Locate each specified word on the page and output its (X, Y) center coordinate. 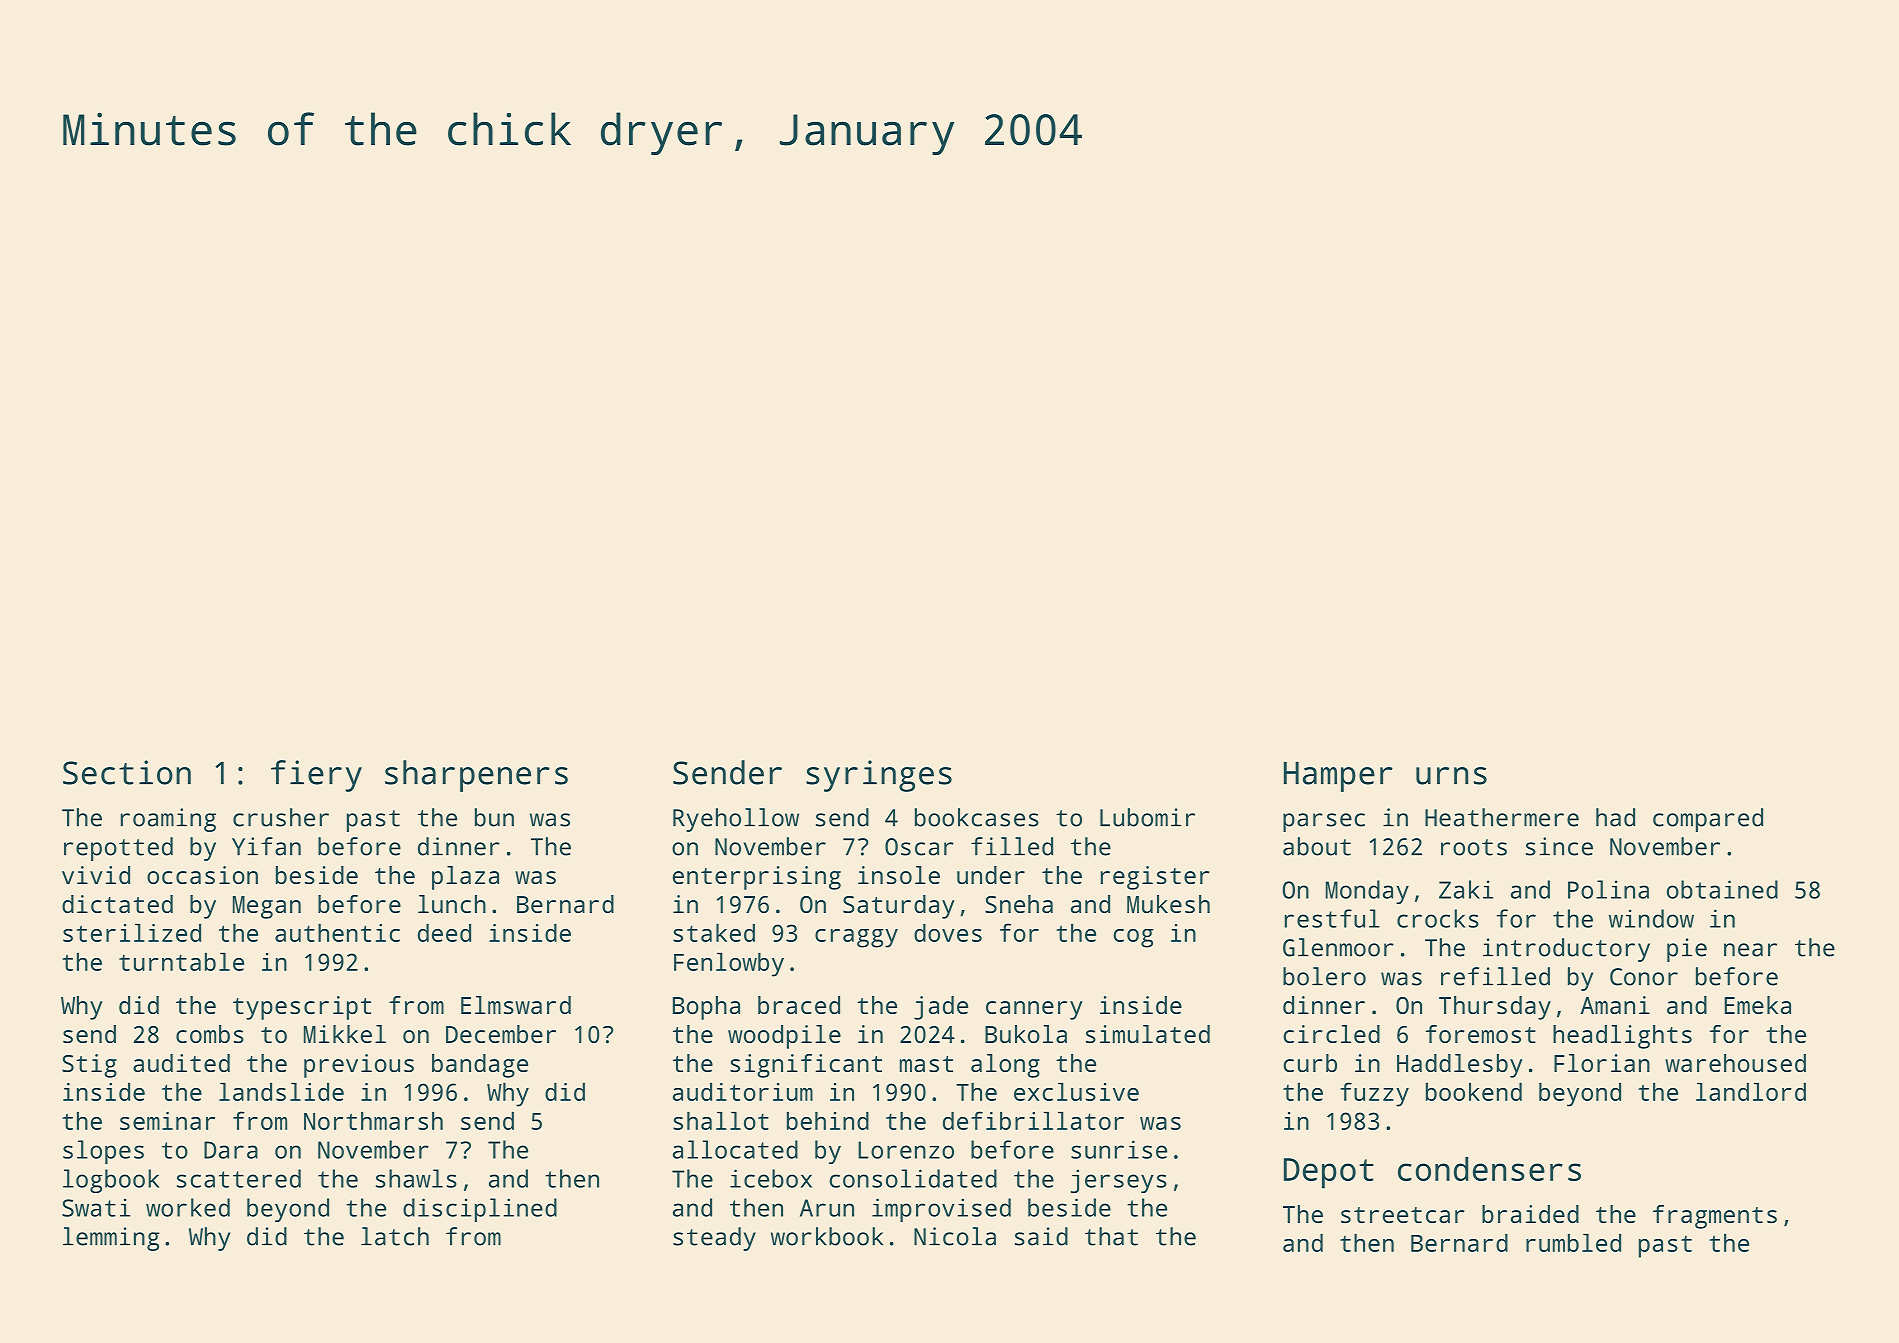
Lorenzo (906, 1150)
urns (1451, 776)
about (1317, 846)
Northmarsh (373, 1121)
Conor (1644, 977)
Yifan (266, 846)
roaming (168, 820)
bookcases (977, 817)
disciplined (480, 1210)
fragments (1715, 1217)
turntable (181, 962)
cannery (1034, 1010)
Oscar (919, 847)
